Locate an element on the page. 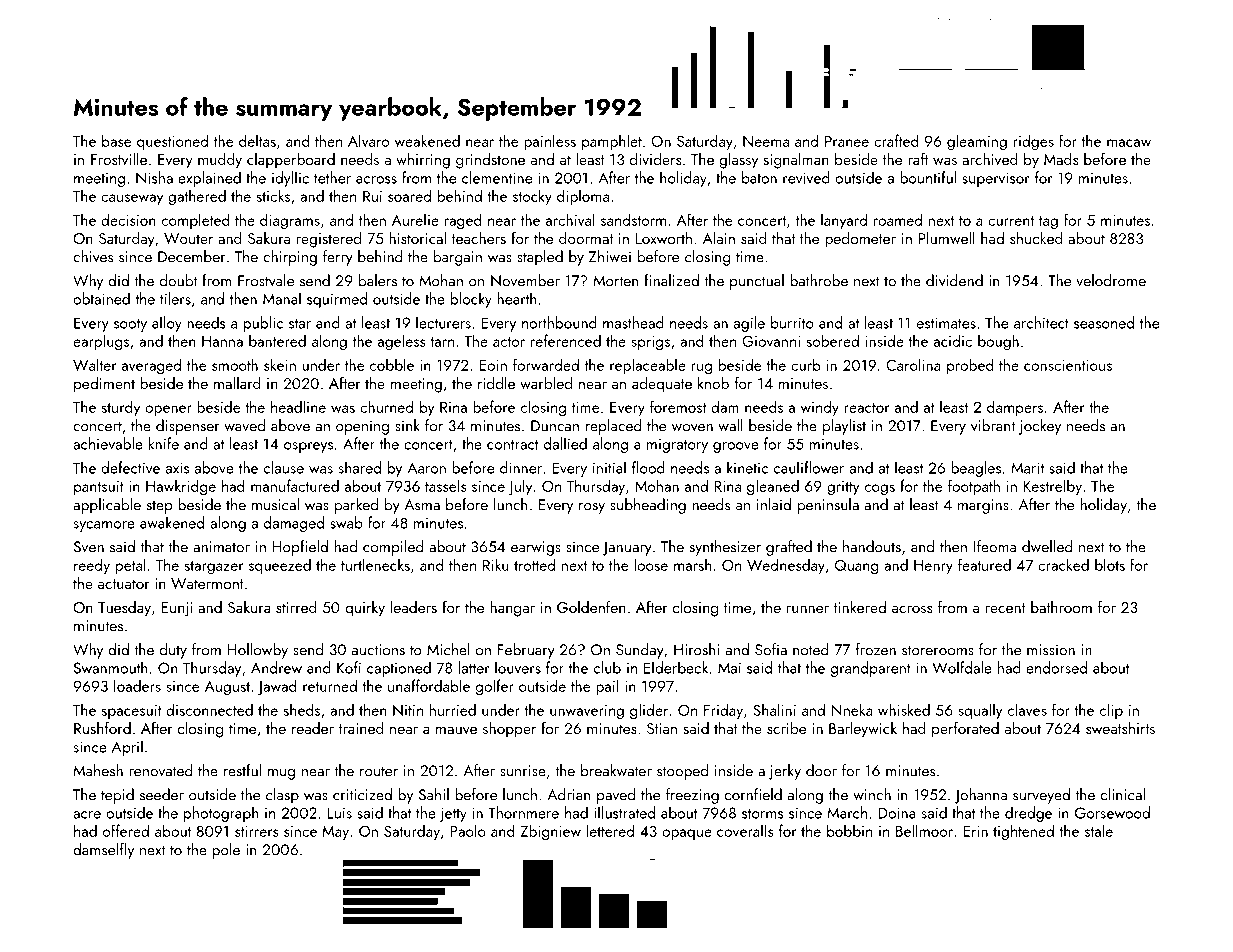 The width and height of the image is (1233, 952). Wouter is located at coordinates (188, 238).
